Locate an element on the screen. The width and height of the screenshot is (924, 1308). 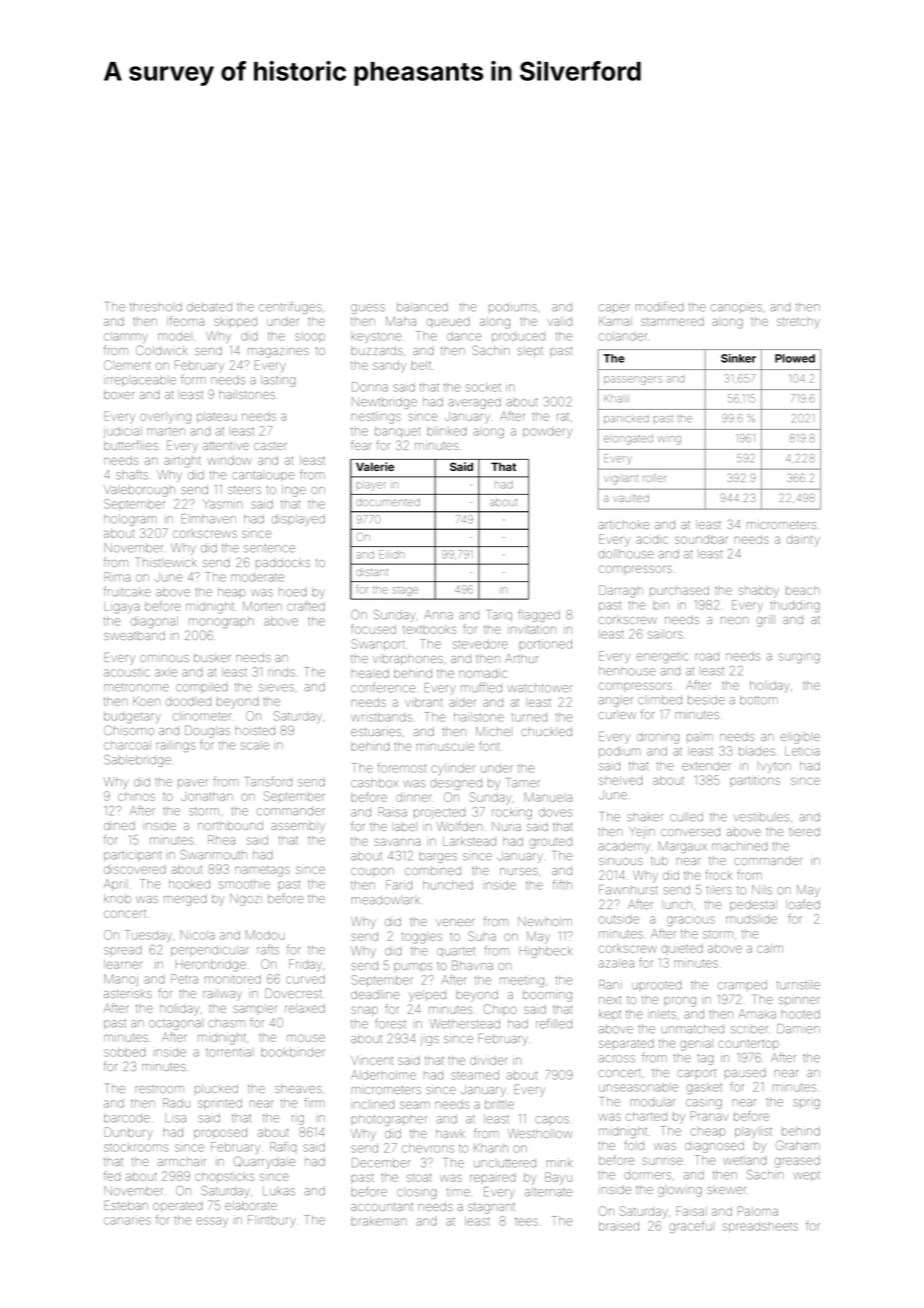
acidic is located at coordinates (652, 540).
